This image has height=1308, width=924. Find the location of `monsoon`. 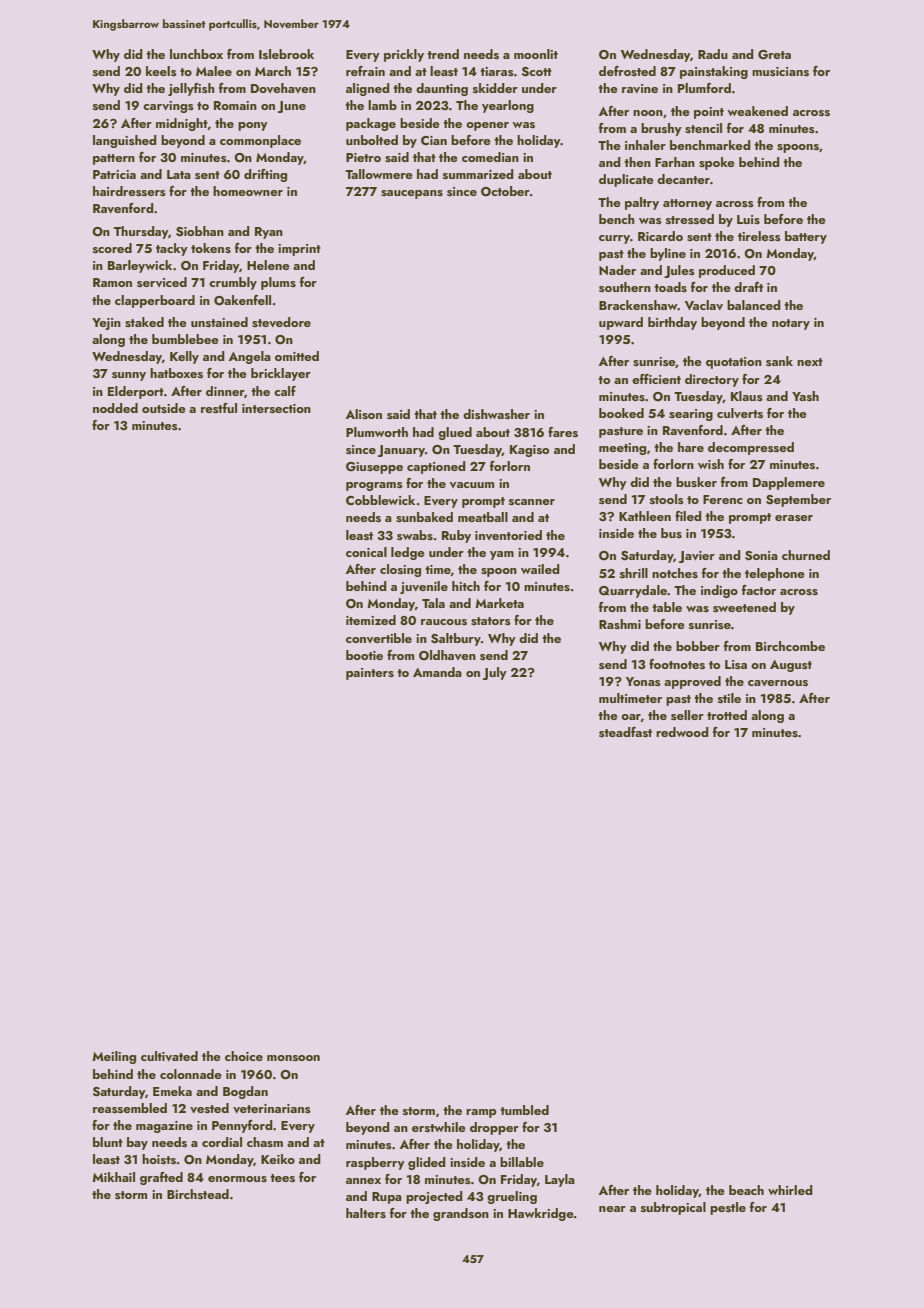

monsoon is located at coordinates (293, 1058).
